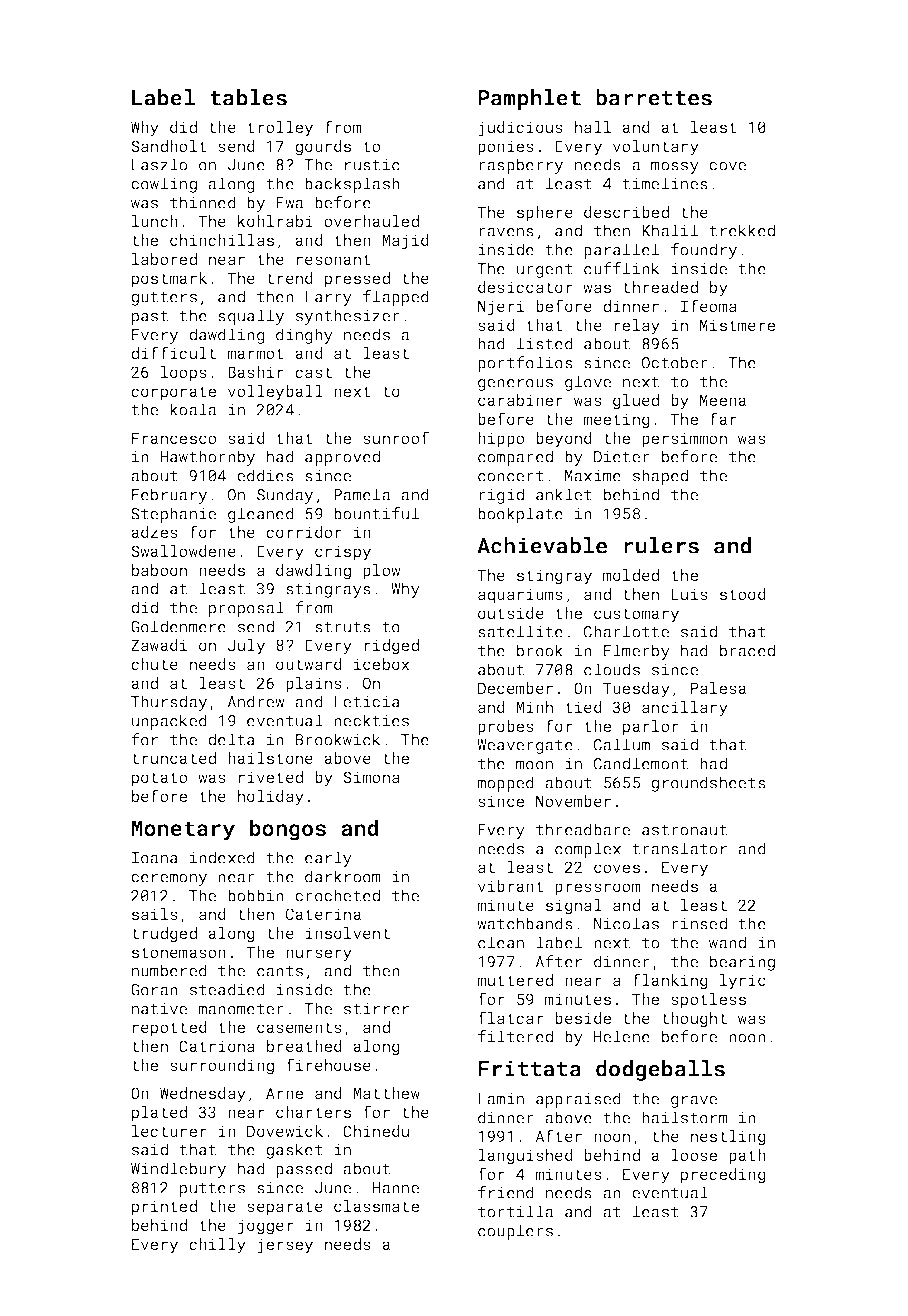 This screenshot has width=908, height=1316. I want to click on past, so click(150, 318).
